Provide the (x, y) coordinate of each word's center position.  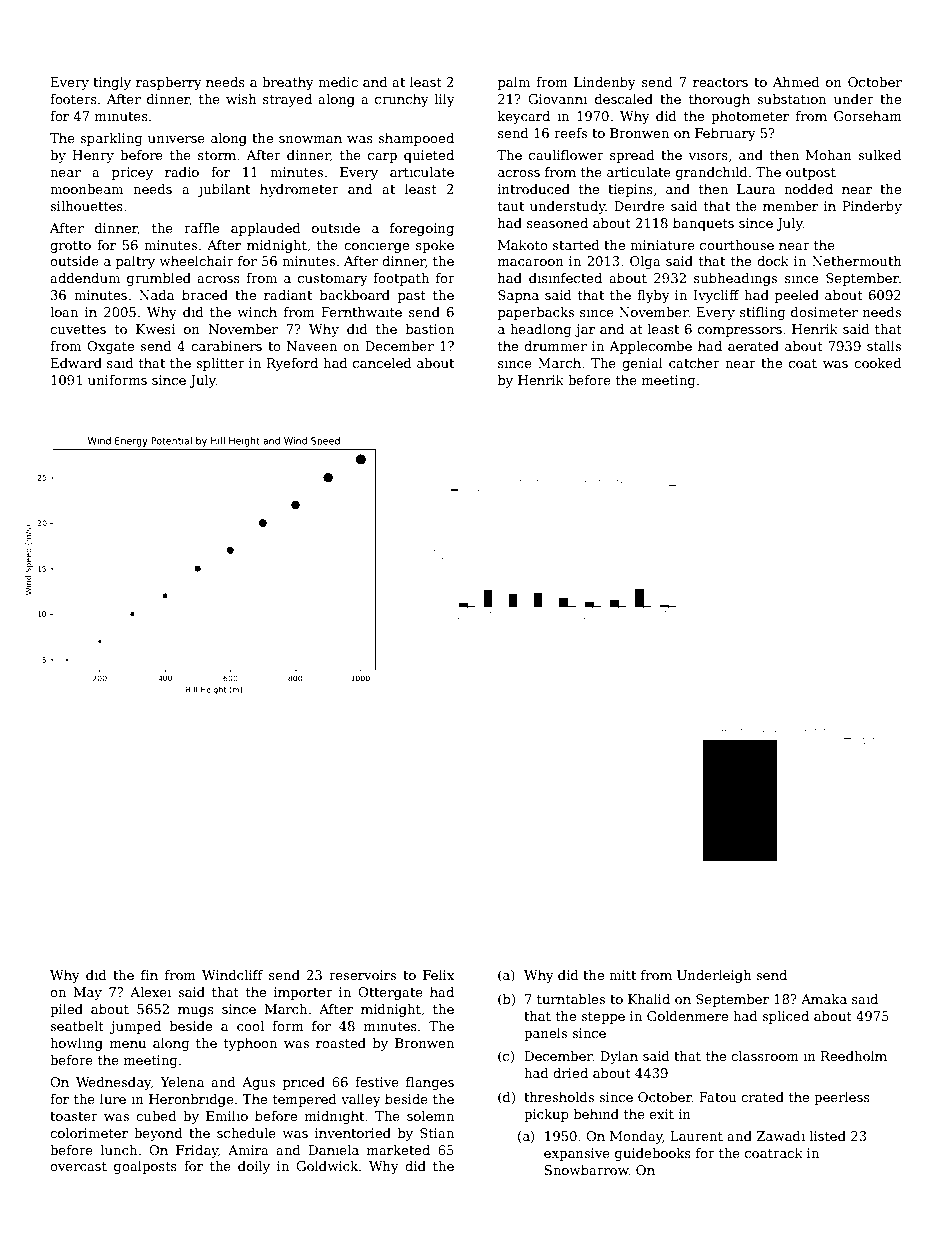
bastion (430, 329)
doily (254, 1167)
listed (828, 1136)
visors (708, 155)
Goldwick (327, 1166)
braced (205, 295)
